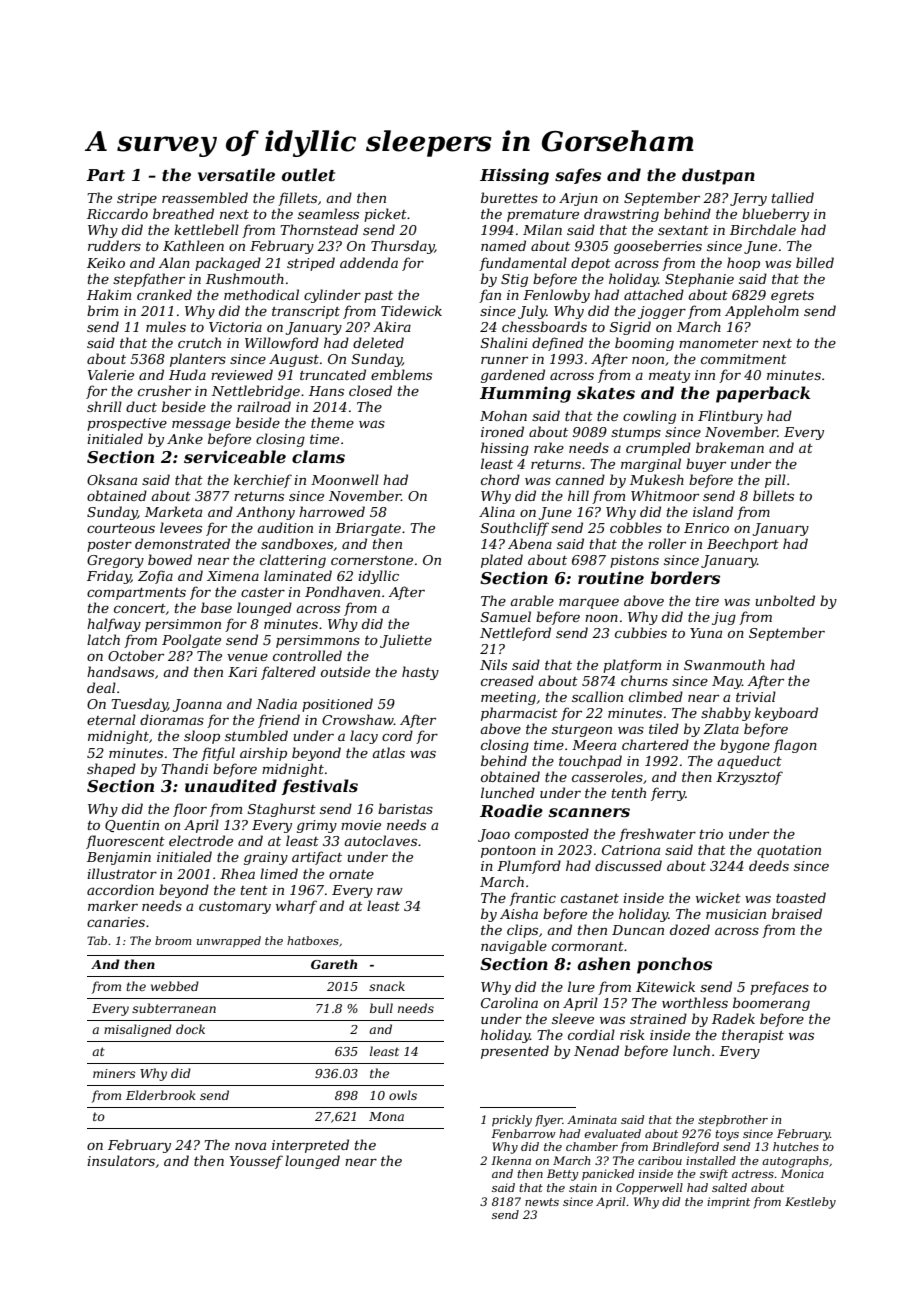 The height and width of the image is (1308, 924). What do you see at coordinates (718, 176) in the image?
I see `dustpan` at bounding box center [718, 176].
